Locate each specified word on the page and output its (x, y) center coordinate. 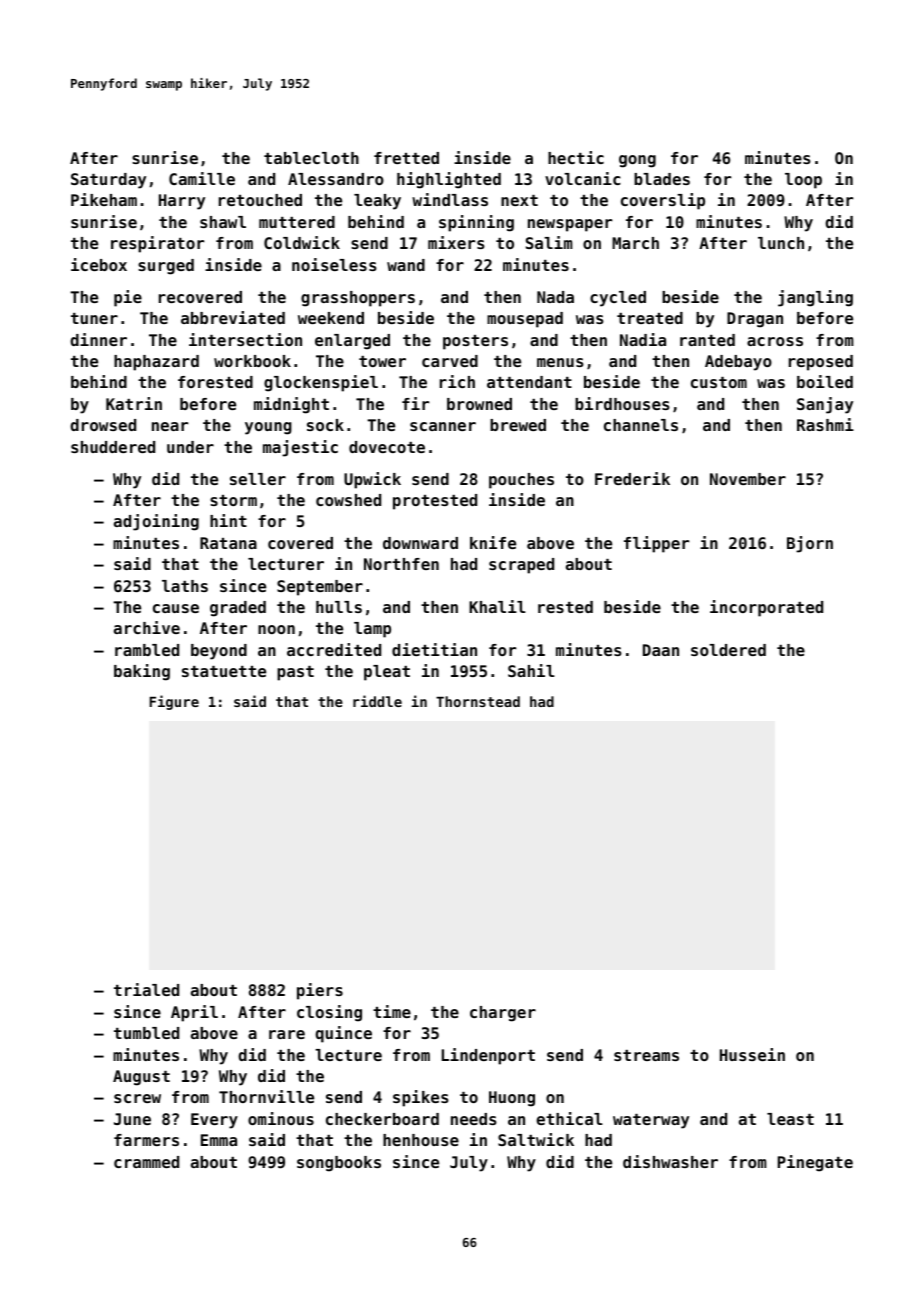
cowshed (348, 500)
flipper (656, 544)
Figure (174, 702)
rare (287, 1034)
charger (503, 1014)
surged (166, 267)
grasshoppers (358, 299)
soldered (728, 650)
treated (650, 318)
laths (185, 586)
